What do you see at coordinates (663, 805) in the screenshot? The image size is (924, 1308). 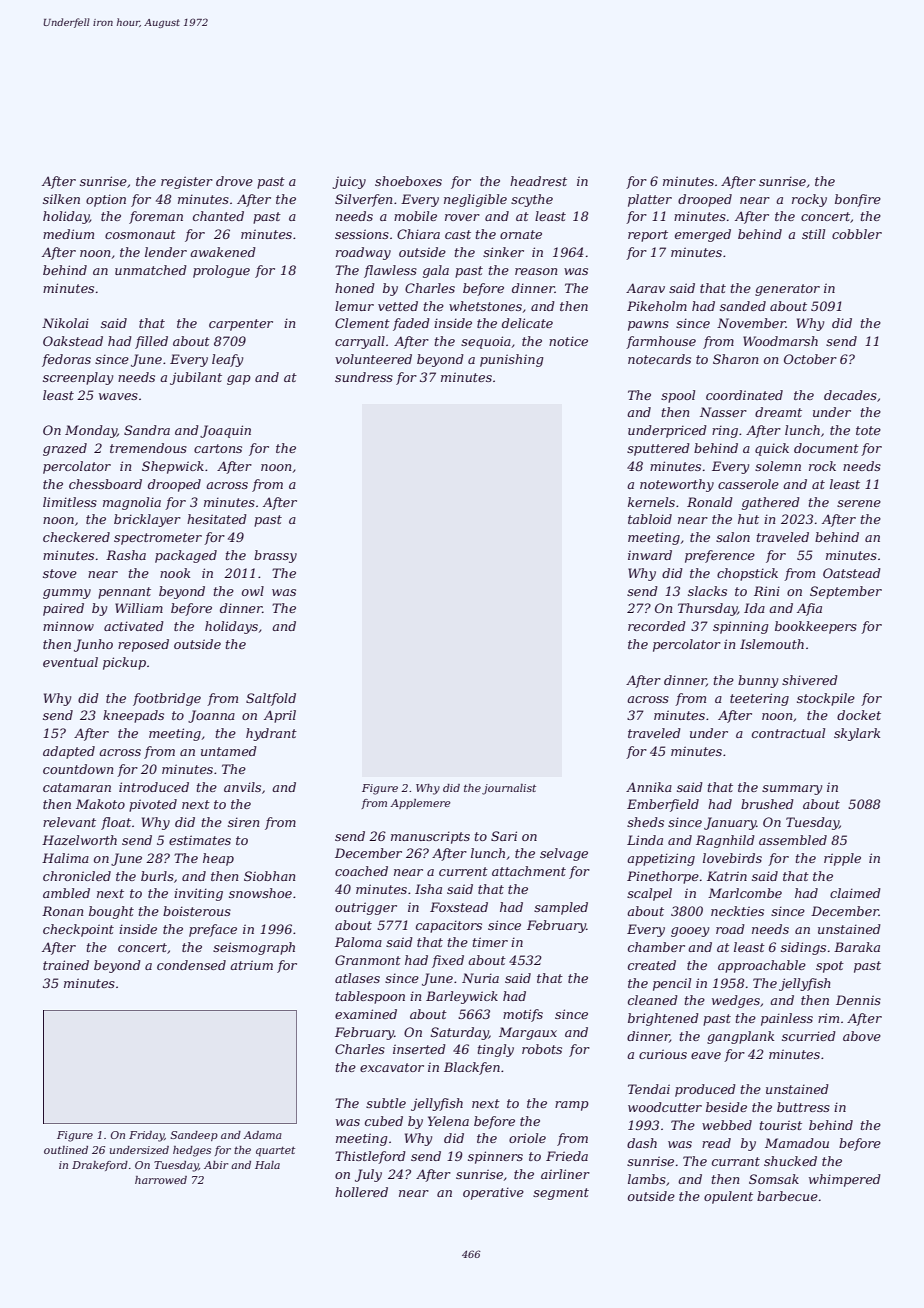 I see `Emberfield` at bounding box center [663, 805].
